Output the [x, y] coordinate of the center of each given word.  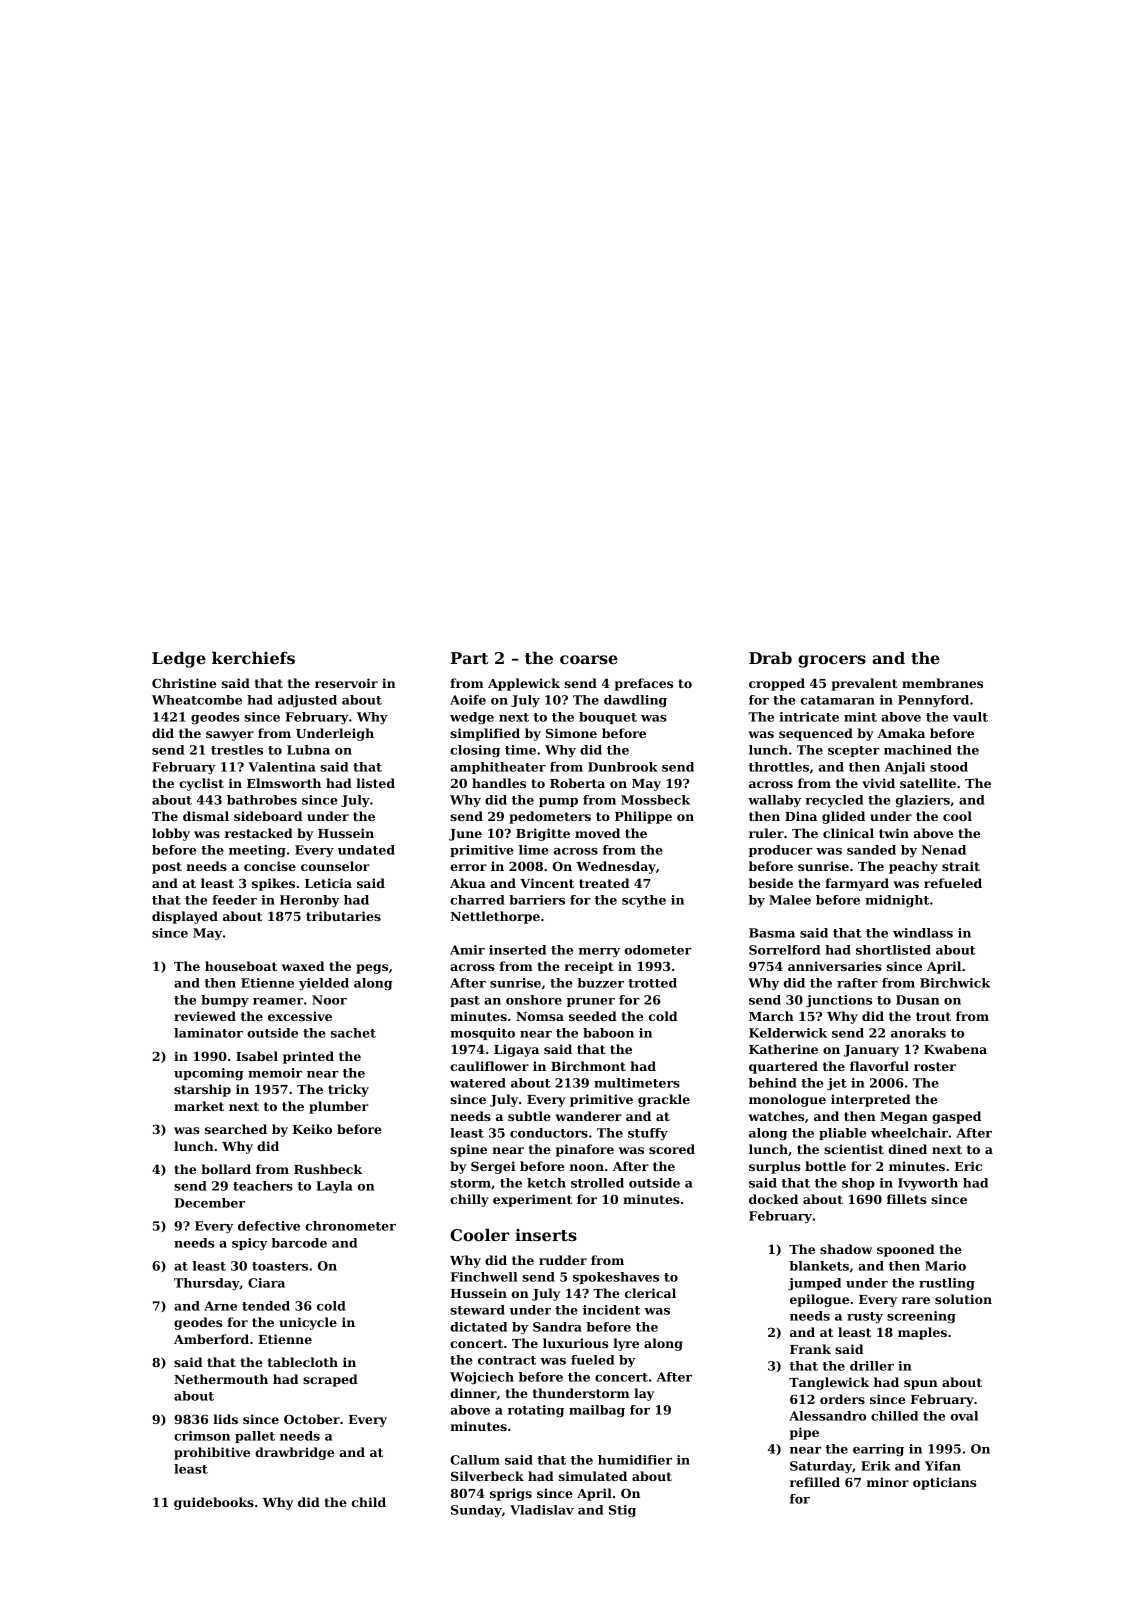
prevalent [864, 684]
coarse [589, 659]
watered [478, 1083]
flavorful [879, 1066]
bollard [226, 1169]
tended [266, 1306]
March [771, 1016]
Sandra [557, 1327]
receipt [589, 967]
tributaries [343, 916]
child [369, 1502]
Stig [622, 1511]
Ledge [179, 659]
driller [872, 1366]
